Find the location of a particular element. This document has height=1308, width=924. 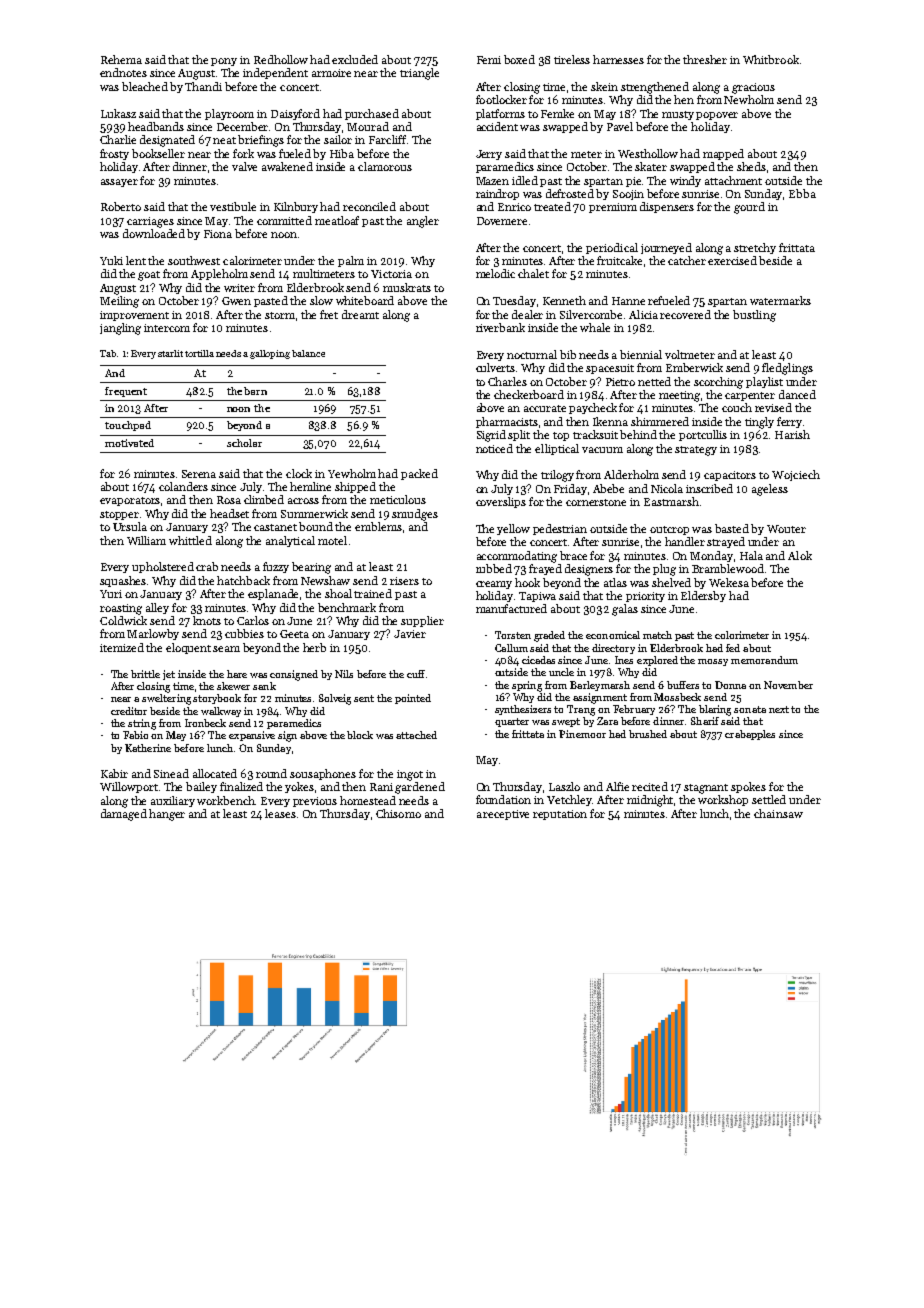

Whitbrook is located at coordinates (771, 59).
